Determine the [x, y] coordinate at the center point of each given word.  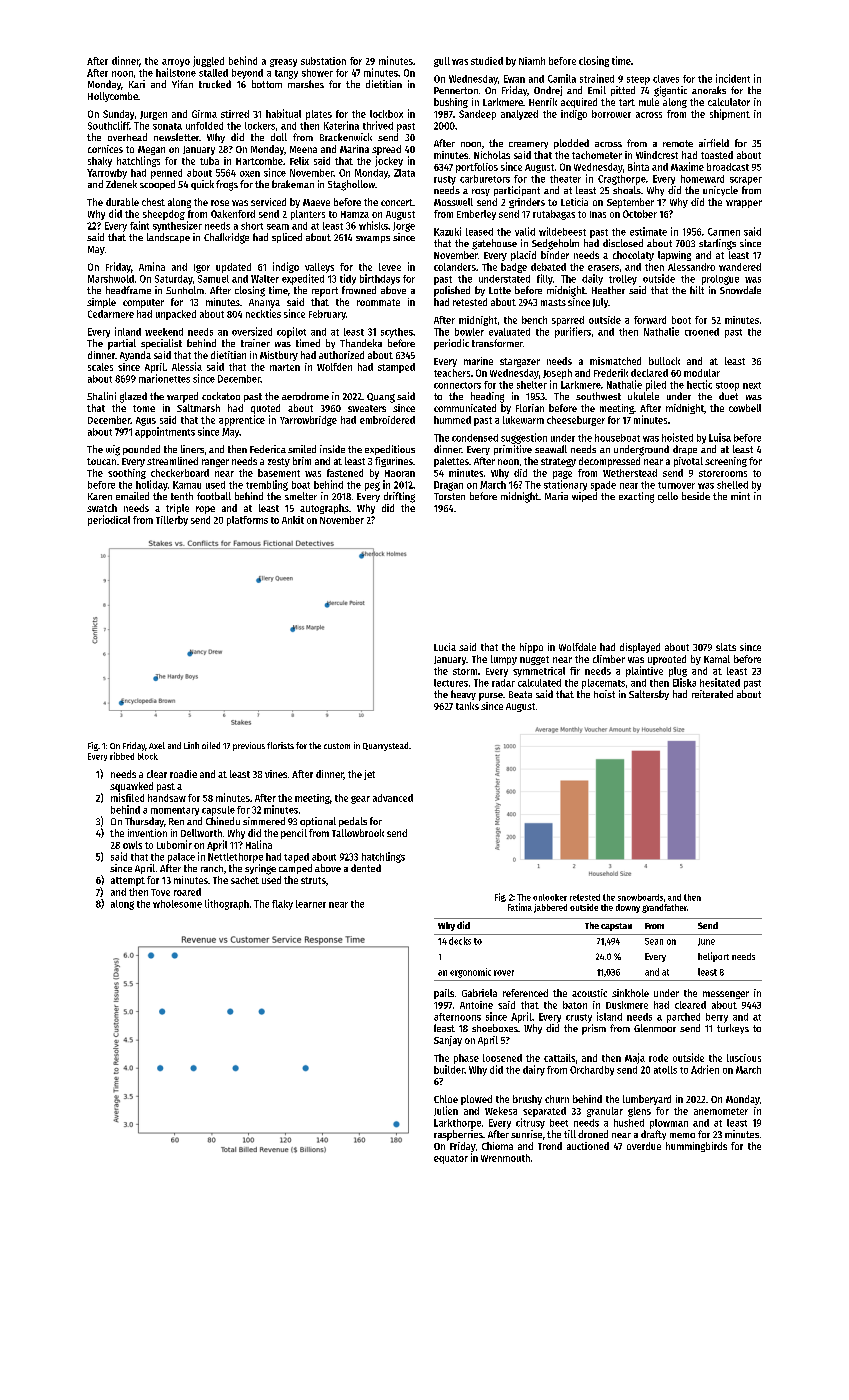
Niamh [532, 61]
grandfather [664, 908]
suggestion [524, 438]
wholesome [177, 904]
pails [444, 994]
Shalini [101, 396]
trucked [215, 84]
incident [733, 78]
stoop [727, 386]
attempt [128, 881]
